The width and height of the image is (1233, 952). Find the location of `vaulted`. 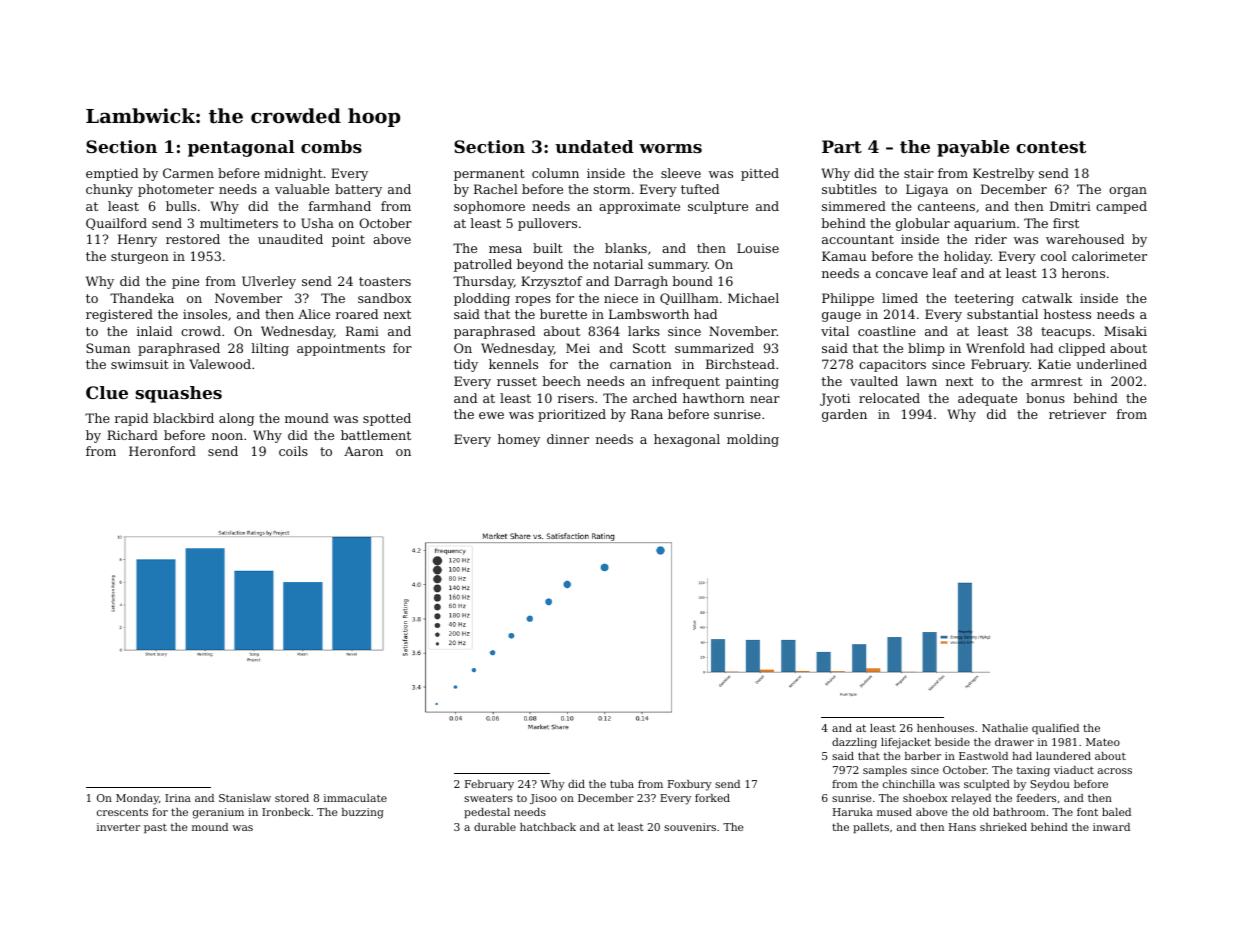

vaulted is located at coordinates (874, 381).
